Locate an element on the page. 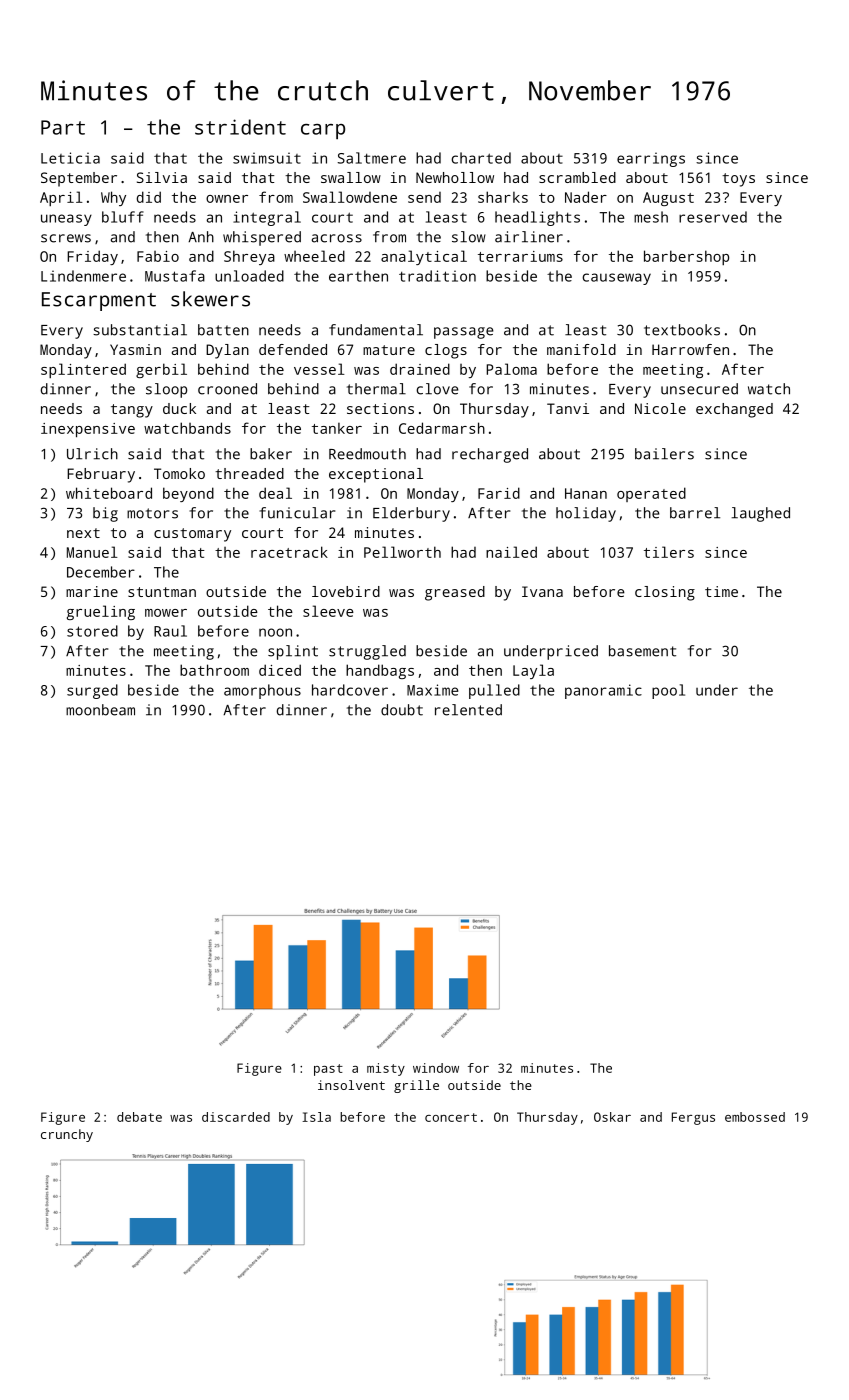 This page has width=849, height=1400. Newhollow is located at coordinates (455, 177).
